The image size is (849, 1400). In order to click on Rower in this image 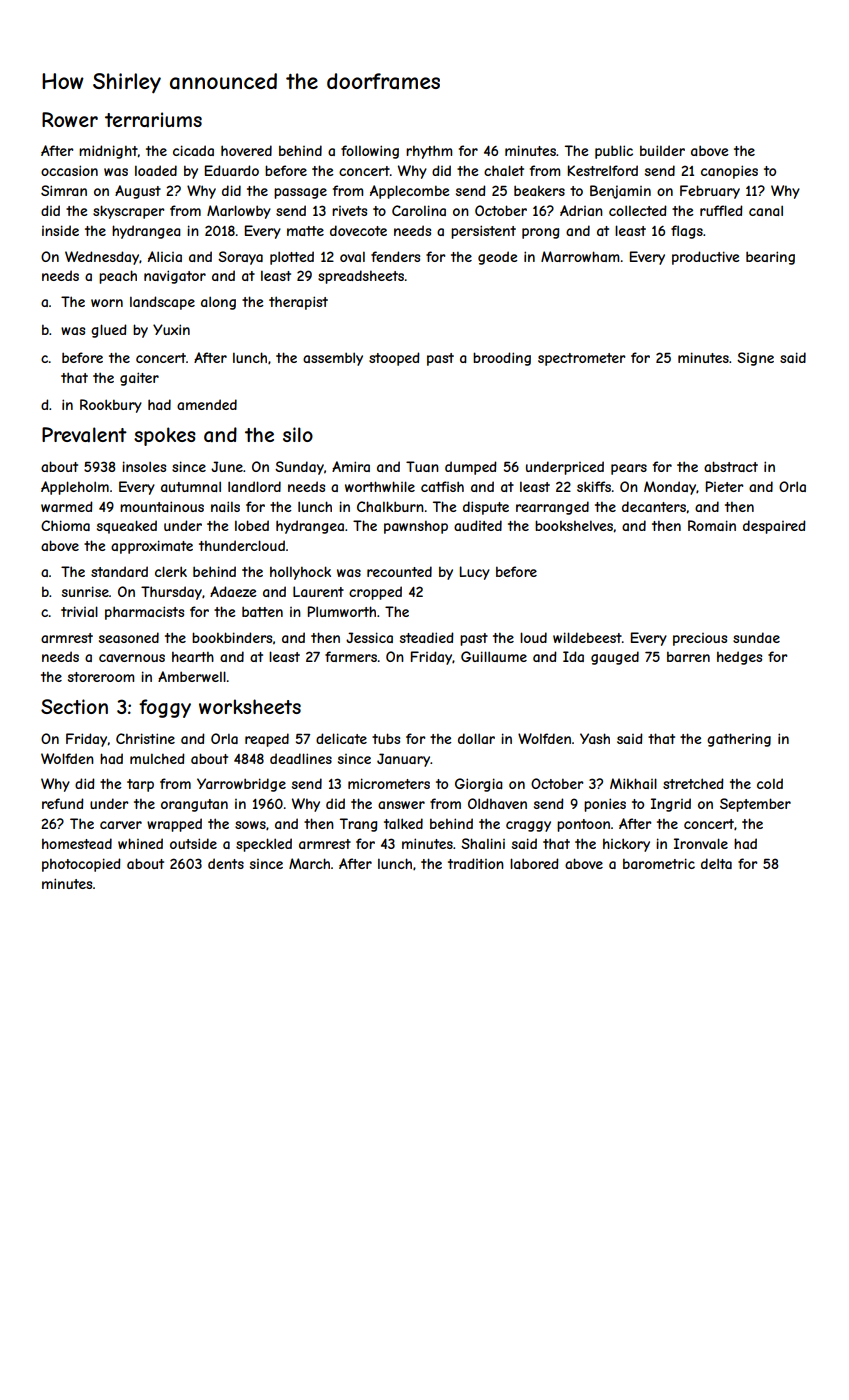, I will do `click(70, 119)`.
